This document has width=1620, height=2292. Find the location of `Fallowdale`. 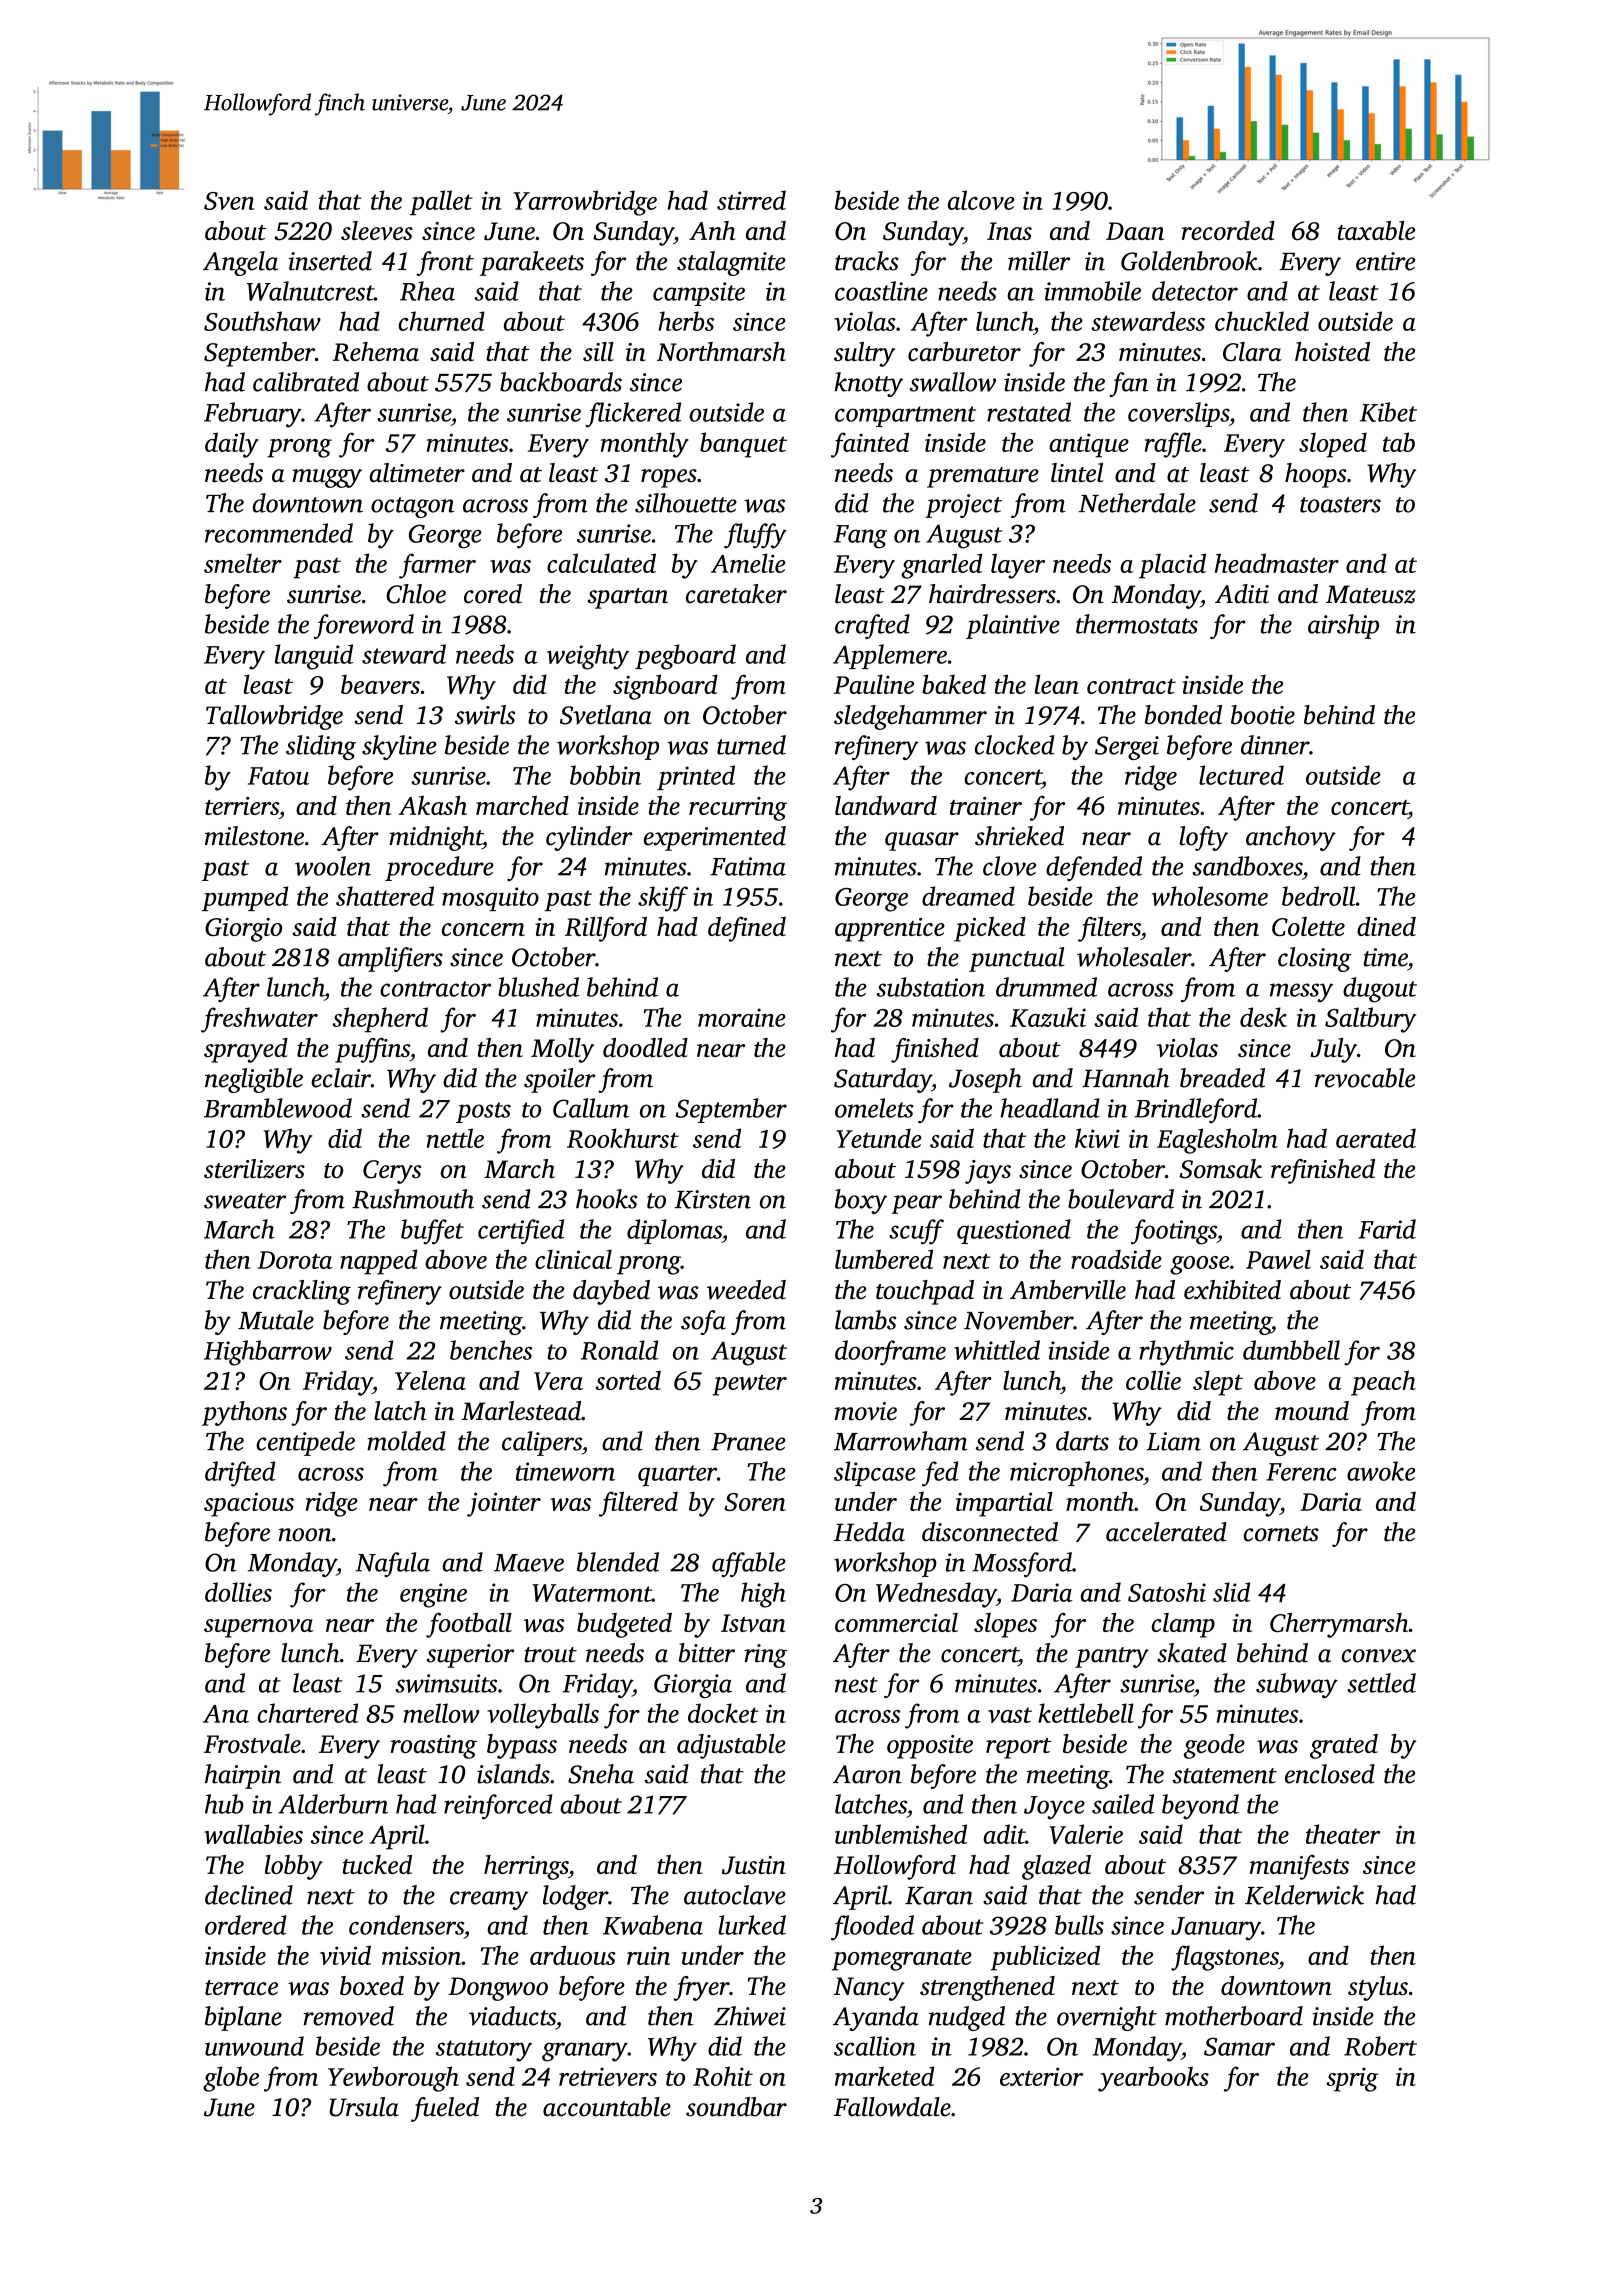

Fallowdale is located at coordinates (892, 2107).
